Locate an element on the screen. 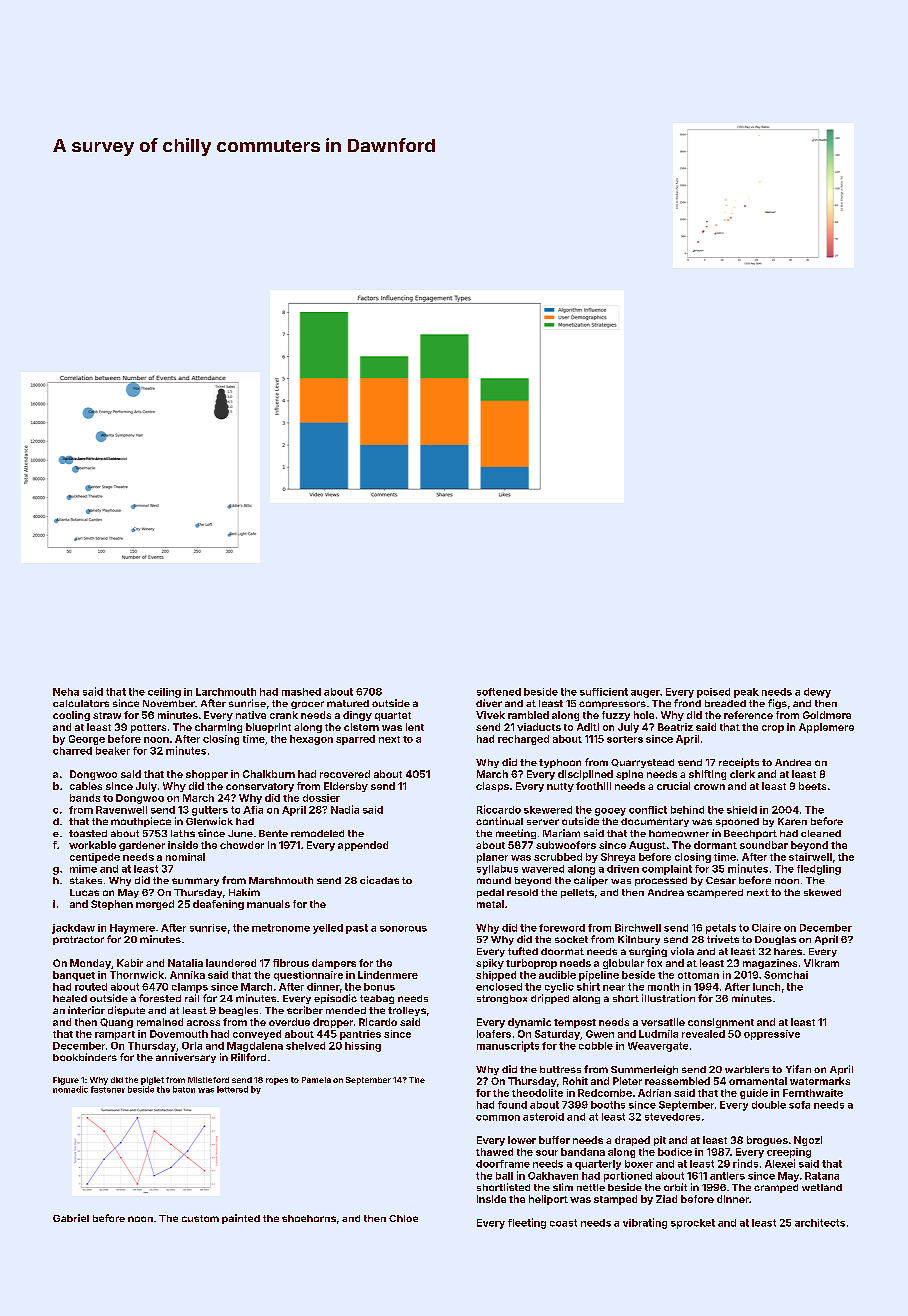 The width and height of the screenshot is (908, 1316). softened is located at coordinates (499, 692).
